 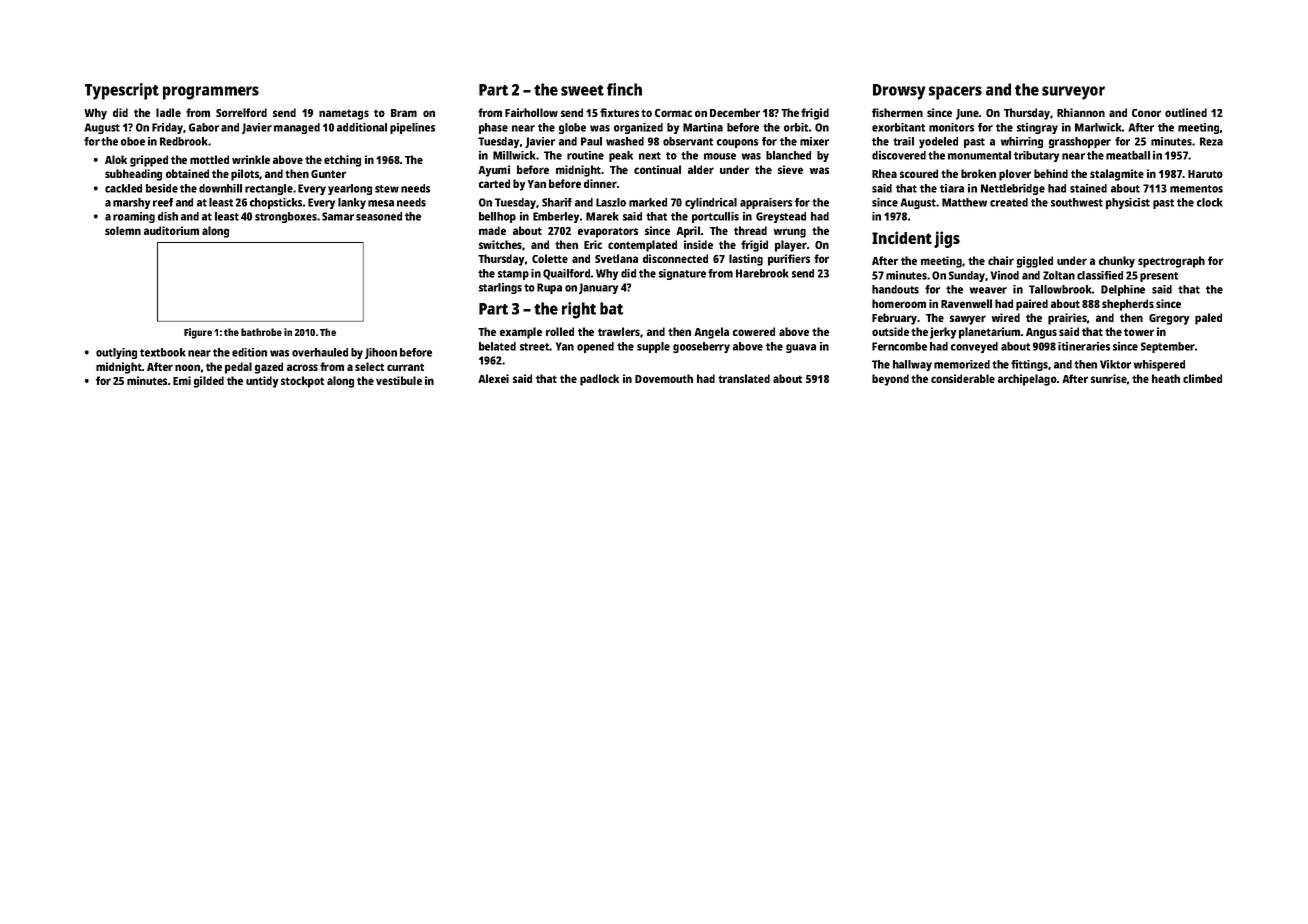 What do you see at coordinates (211, 93) in the screenshot?
I see `programmers` at bounding box center [211, 93].
